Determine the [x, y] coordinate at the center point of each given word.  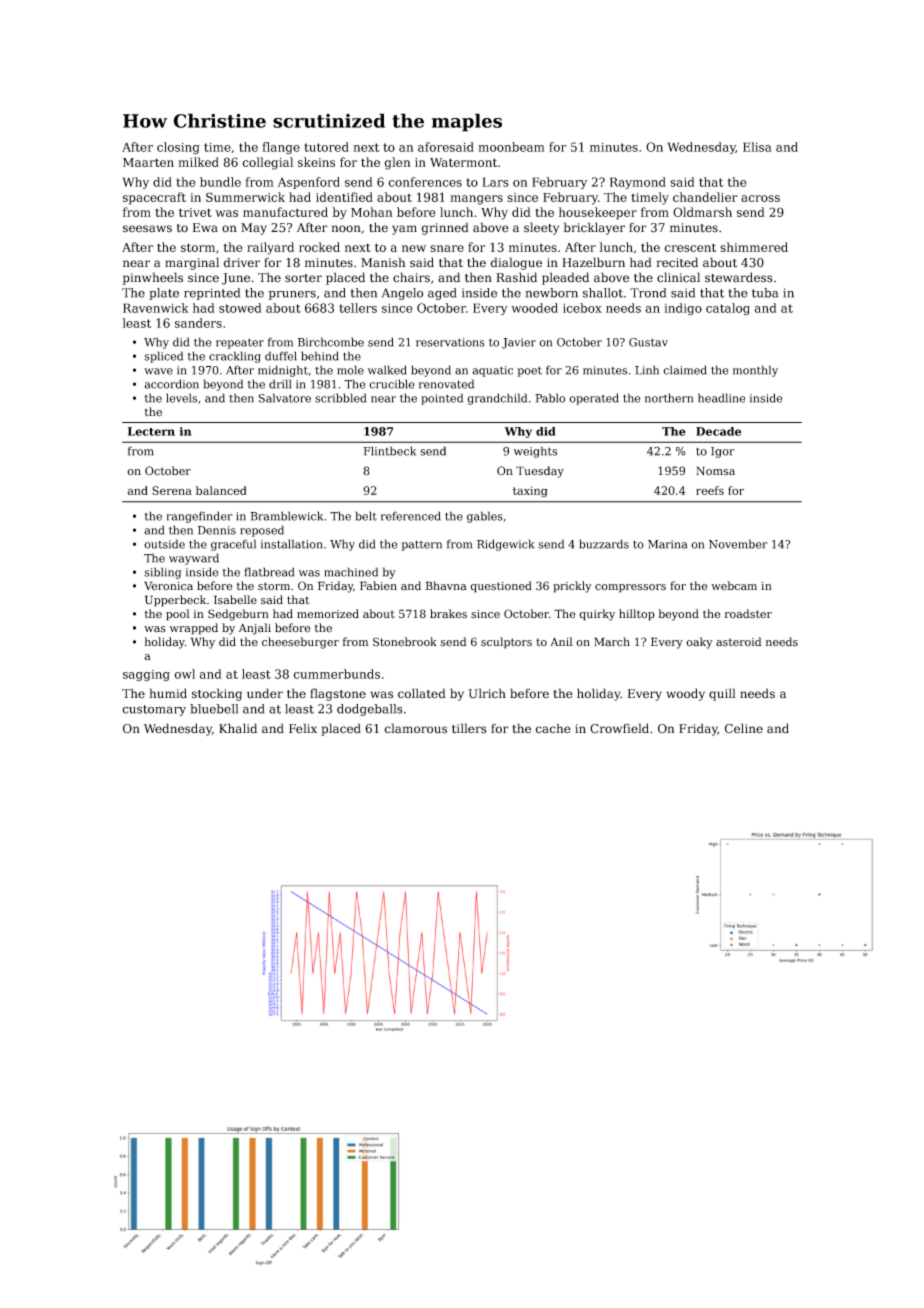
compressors [630, 588]
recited [677, 262]
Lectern [151, 431]
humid [168, 693]
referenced [411, 516]
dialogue [516, 263]
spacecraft [154, 198]
